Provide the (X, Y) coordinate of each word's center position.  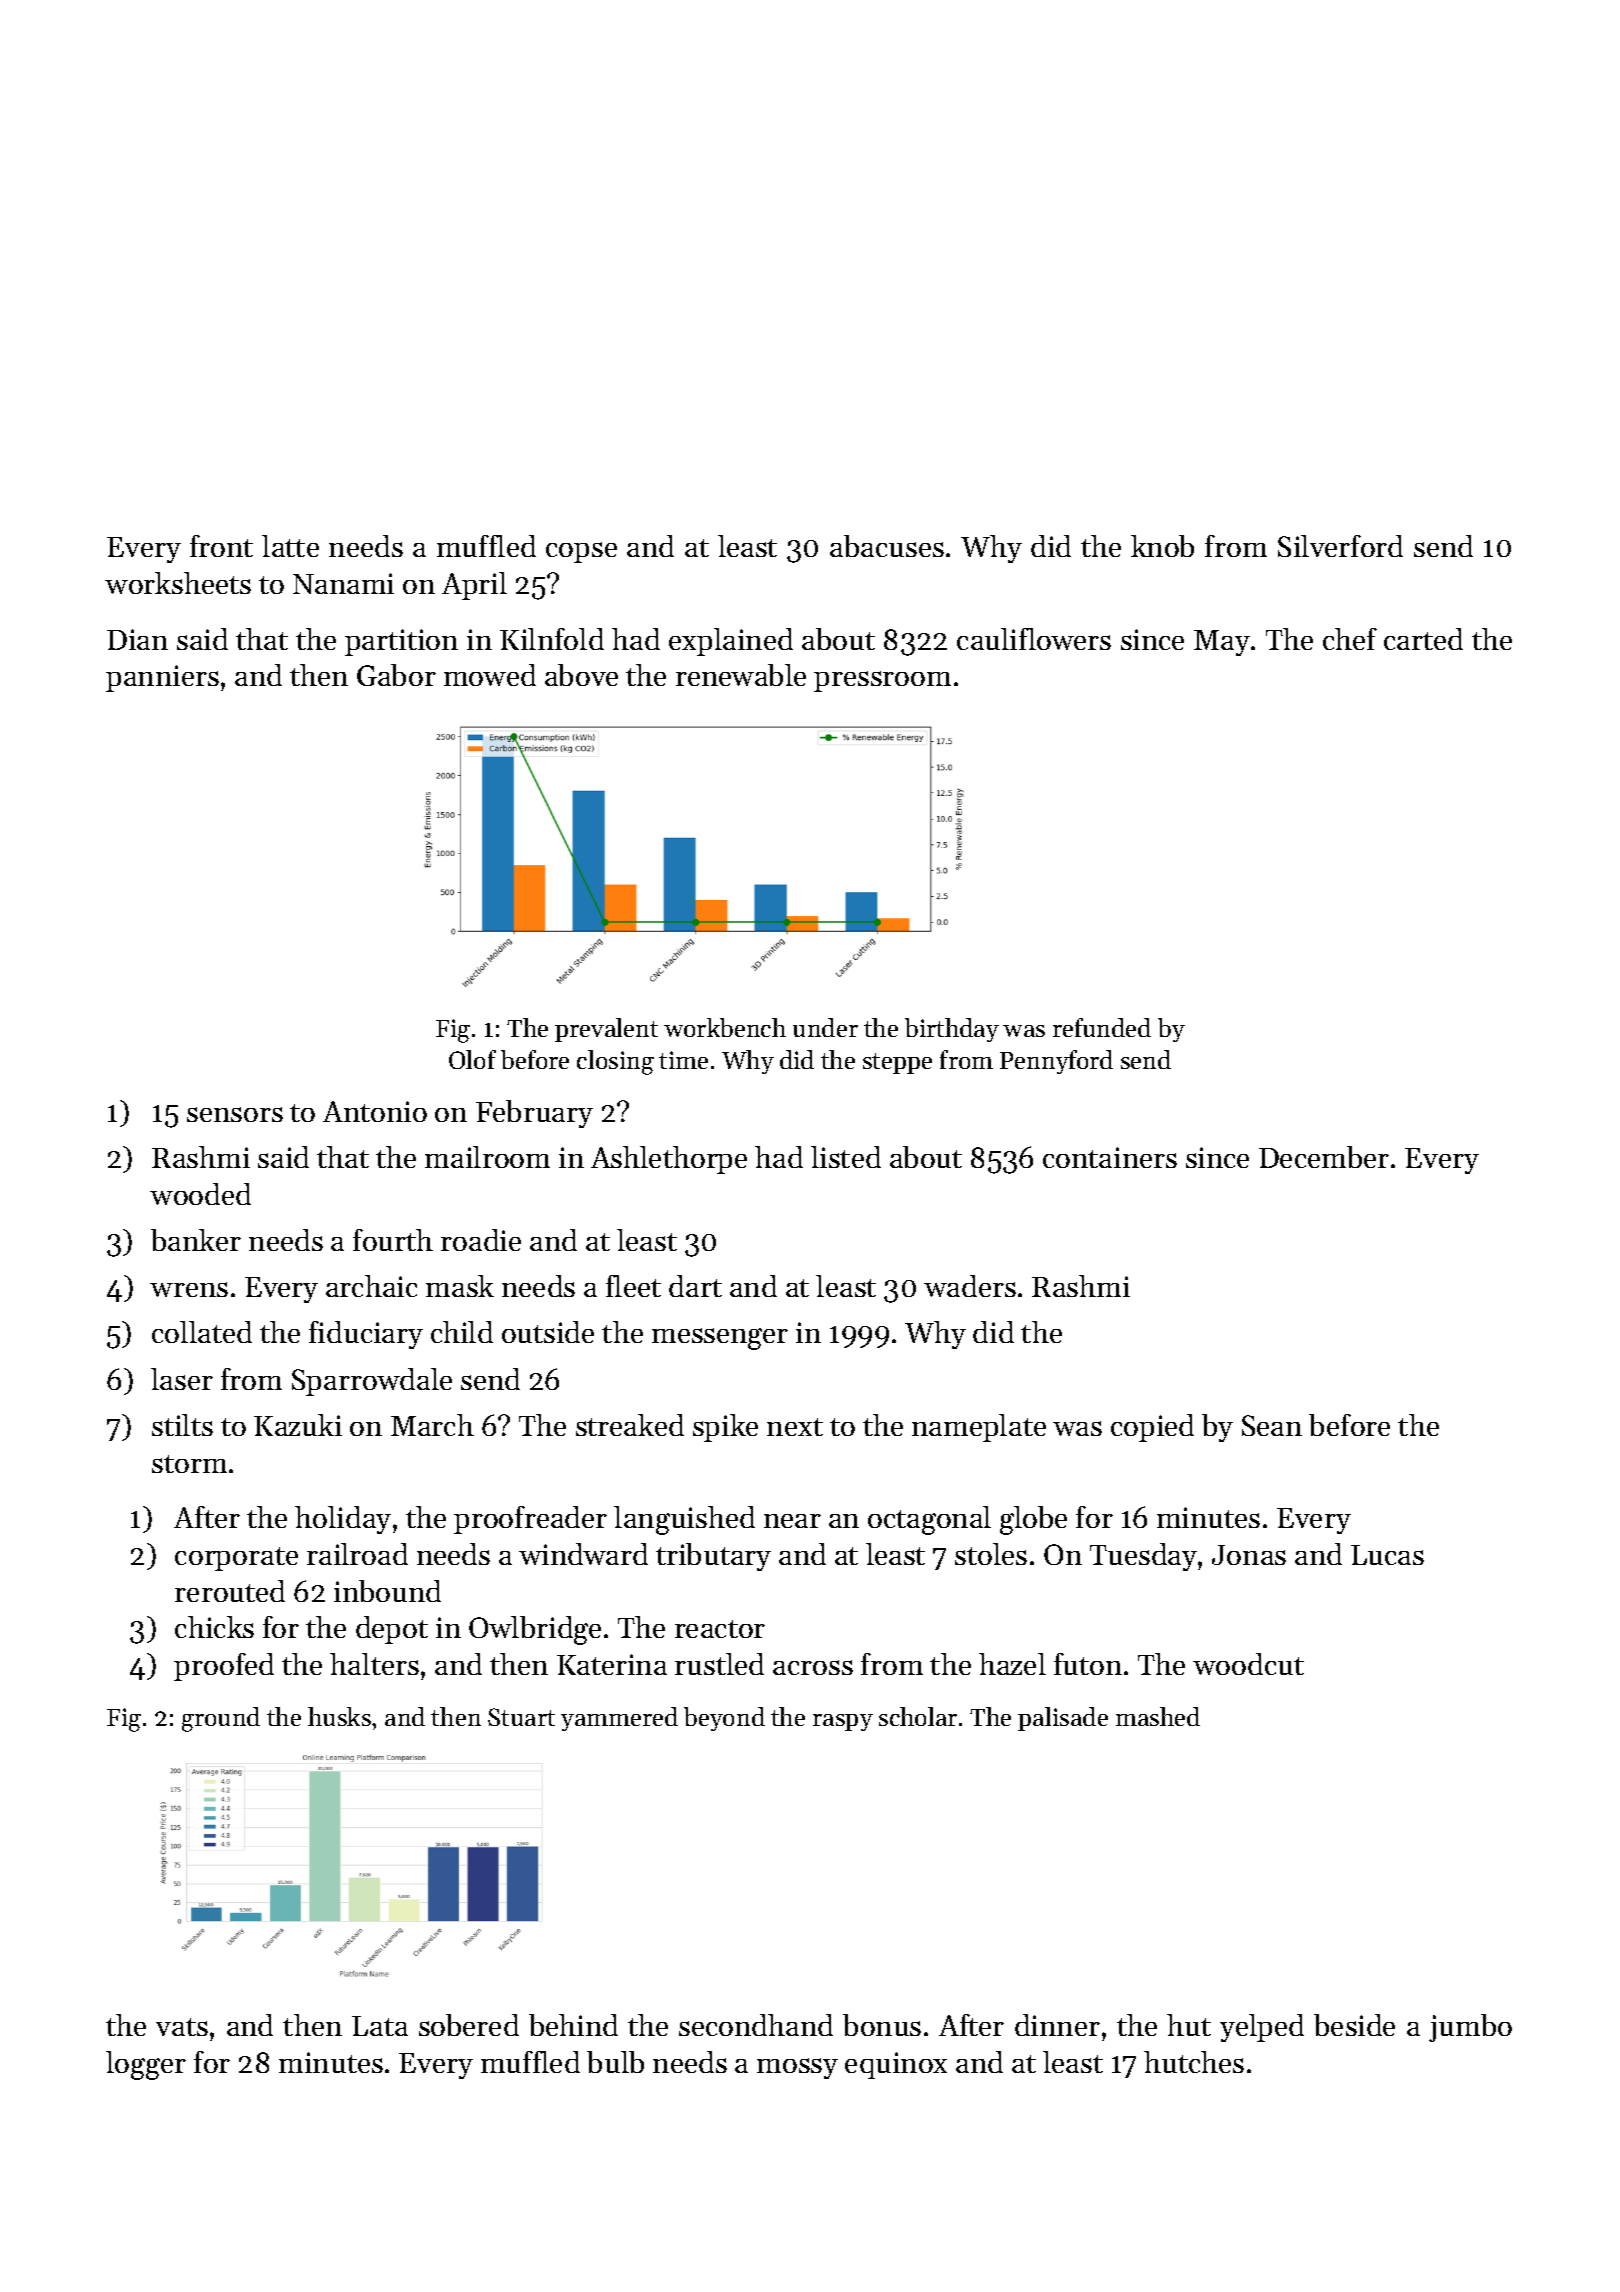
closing (615, 1062)
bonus (882, 2025)
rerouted (230, 1591)
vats (182, 2027)
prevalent (606, 1030)
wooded (200, 1194)
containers (1110, 1157)
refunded (1102, 1027)
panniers (162, 678)
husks (339, 1716)
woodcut (1248, 1664)
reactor (720, 1629)
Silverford (1340, 546)
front (221, 546)
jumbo (1470, 2028)
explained (731, 642)
